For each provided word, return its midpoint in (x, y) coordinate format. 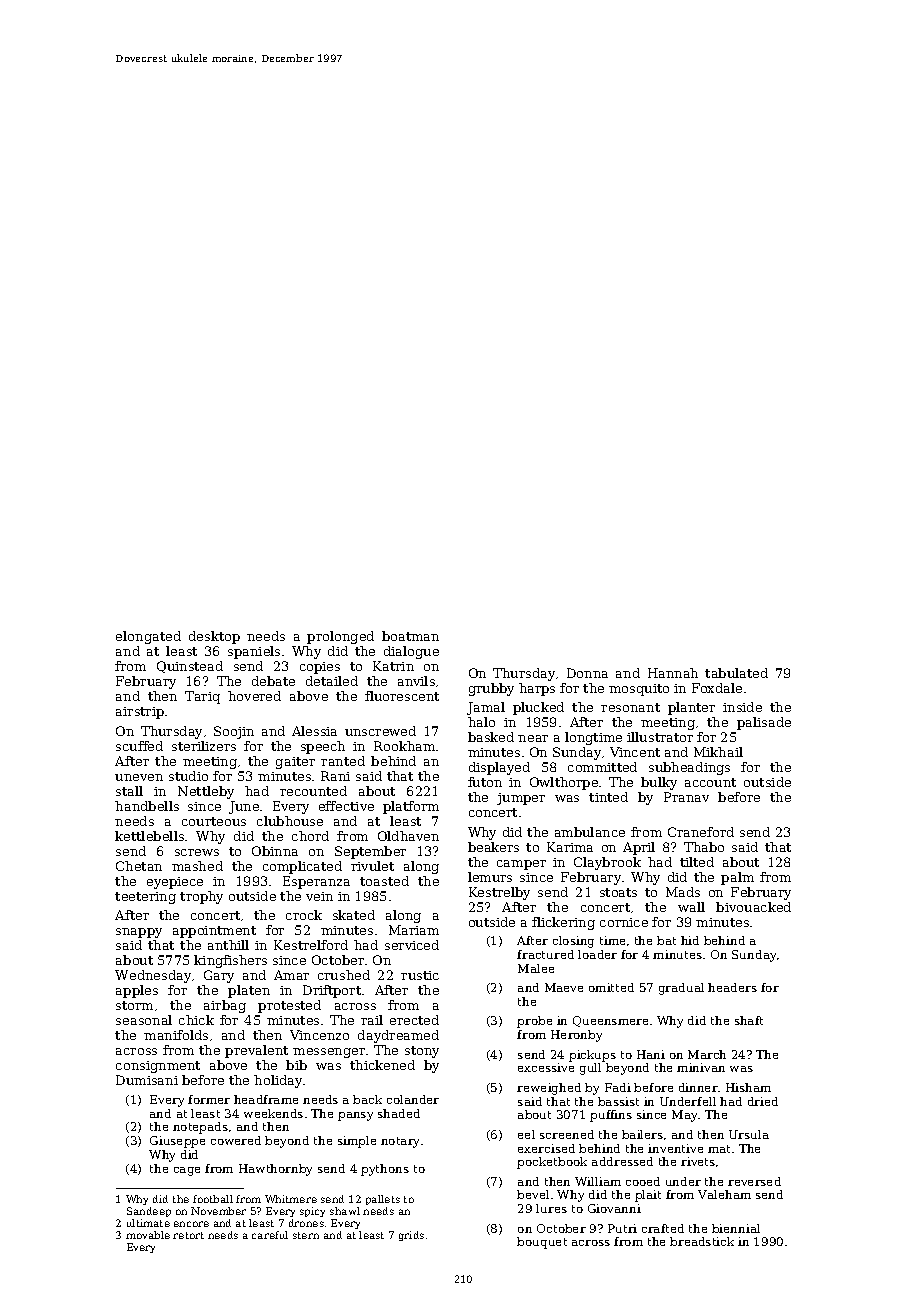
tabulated (736, 673)
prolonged (340, 637)
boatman (410, 636)
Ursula (749, 1134)
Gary (219, 976)
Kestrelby (499, 893)
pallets (383, 1200)
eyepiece (175, 883)
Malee (536, 968)
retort (188, 1235)
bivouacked (753, 907)
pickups (592, 1056)
